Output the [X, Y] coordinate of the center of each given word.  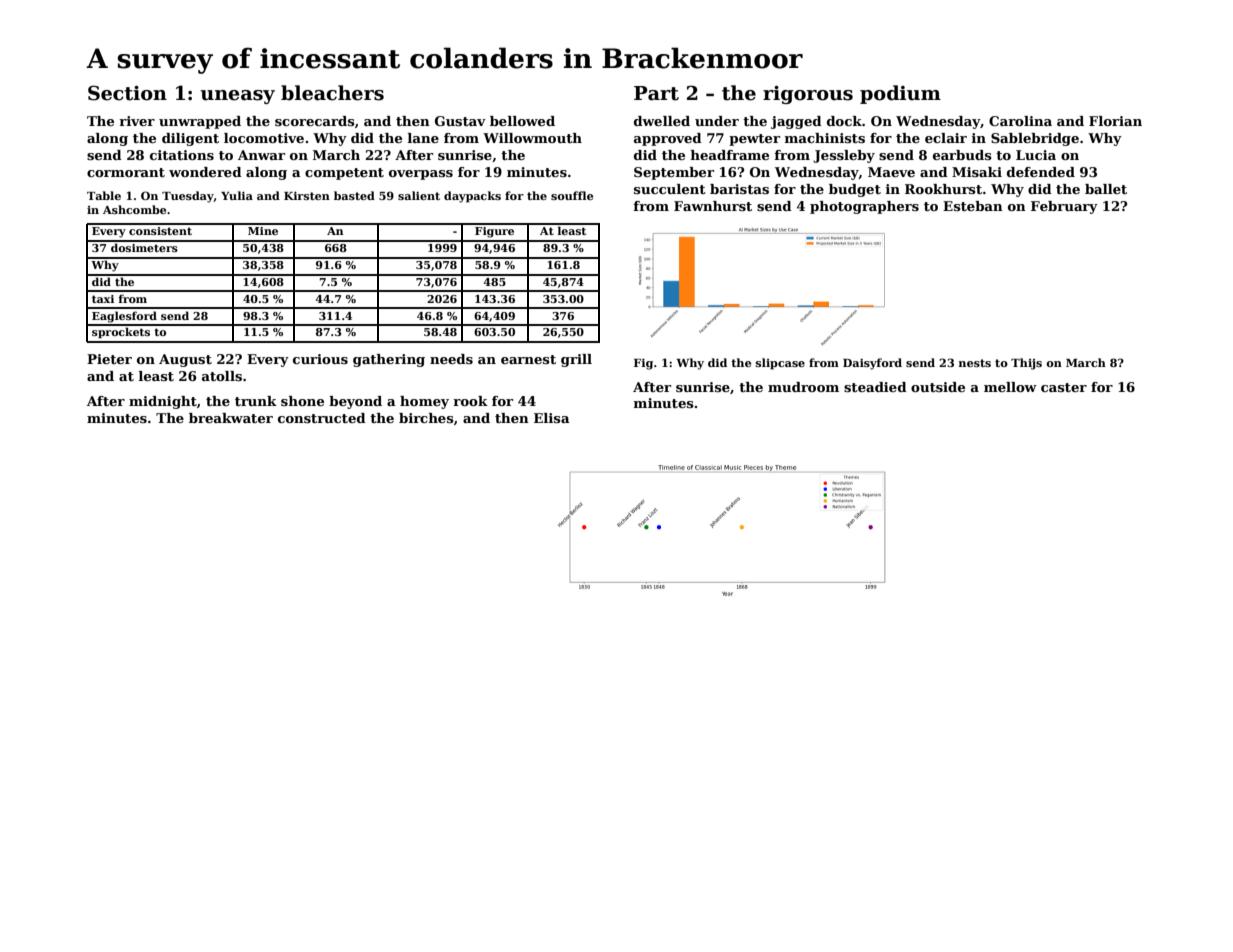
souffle [572, 195]
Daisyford [872, 364]
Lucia [1036, 155]
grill [576, 360]
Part [656, 93]
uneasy [237, 97]
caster [1064, 387]
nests [974, 363]
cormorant [126, 172]
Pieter [109, 359]
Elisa [552, 418]
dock [844, 121]
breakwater [231, 418]
